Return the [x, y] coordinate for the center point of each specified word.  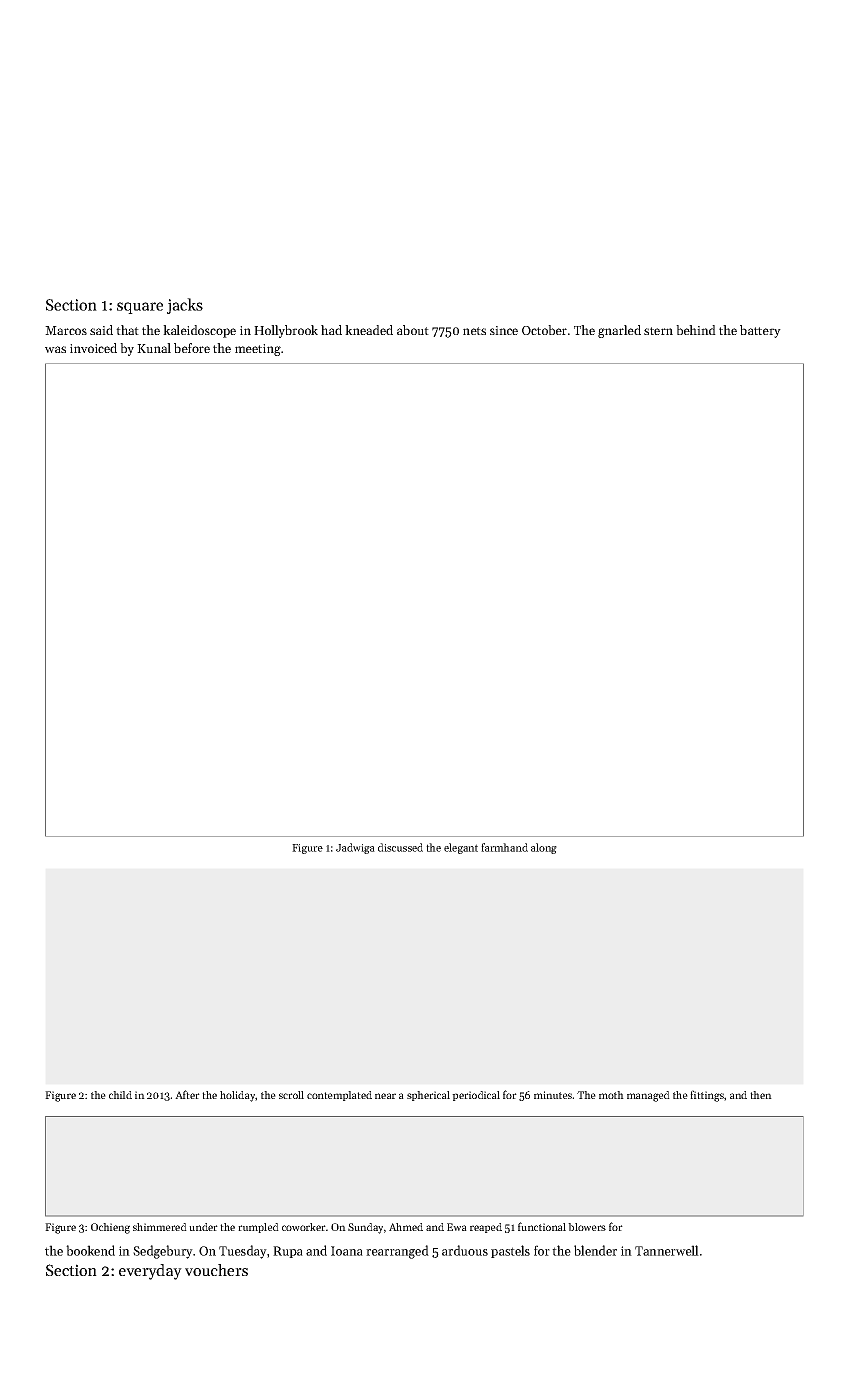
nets [474, 331]
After [187, 1094]
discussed [400, 847]
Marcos [66, 330]
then [761, 1095]
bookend [90, 1250]
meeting [258, 350]
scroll [291, 1095]
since [504, 330]
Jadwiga [355, 848]
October [544, 330]
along [544, 848]
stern [658, 331]
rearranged [397, 1252]
